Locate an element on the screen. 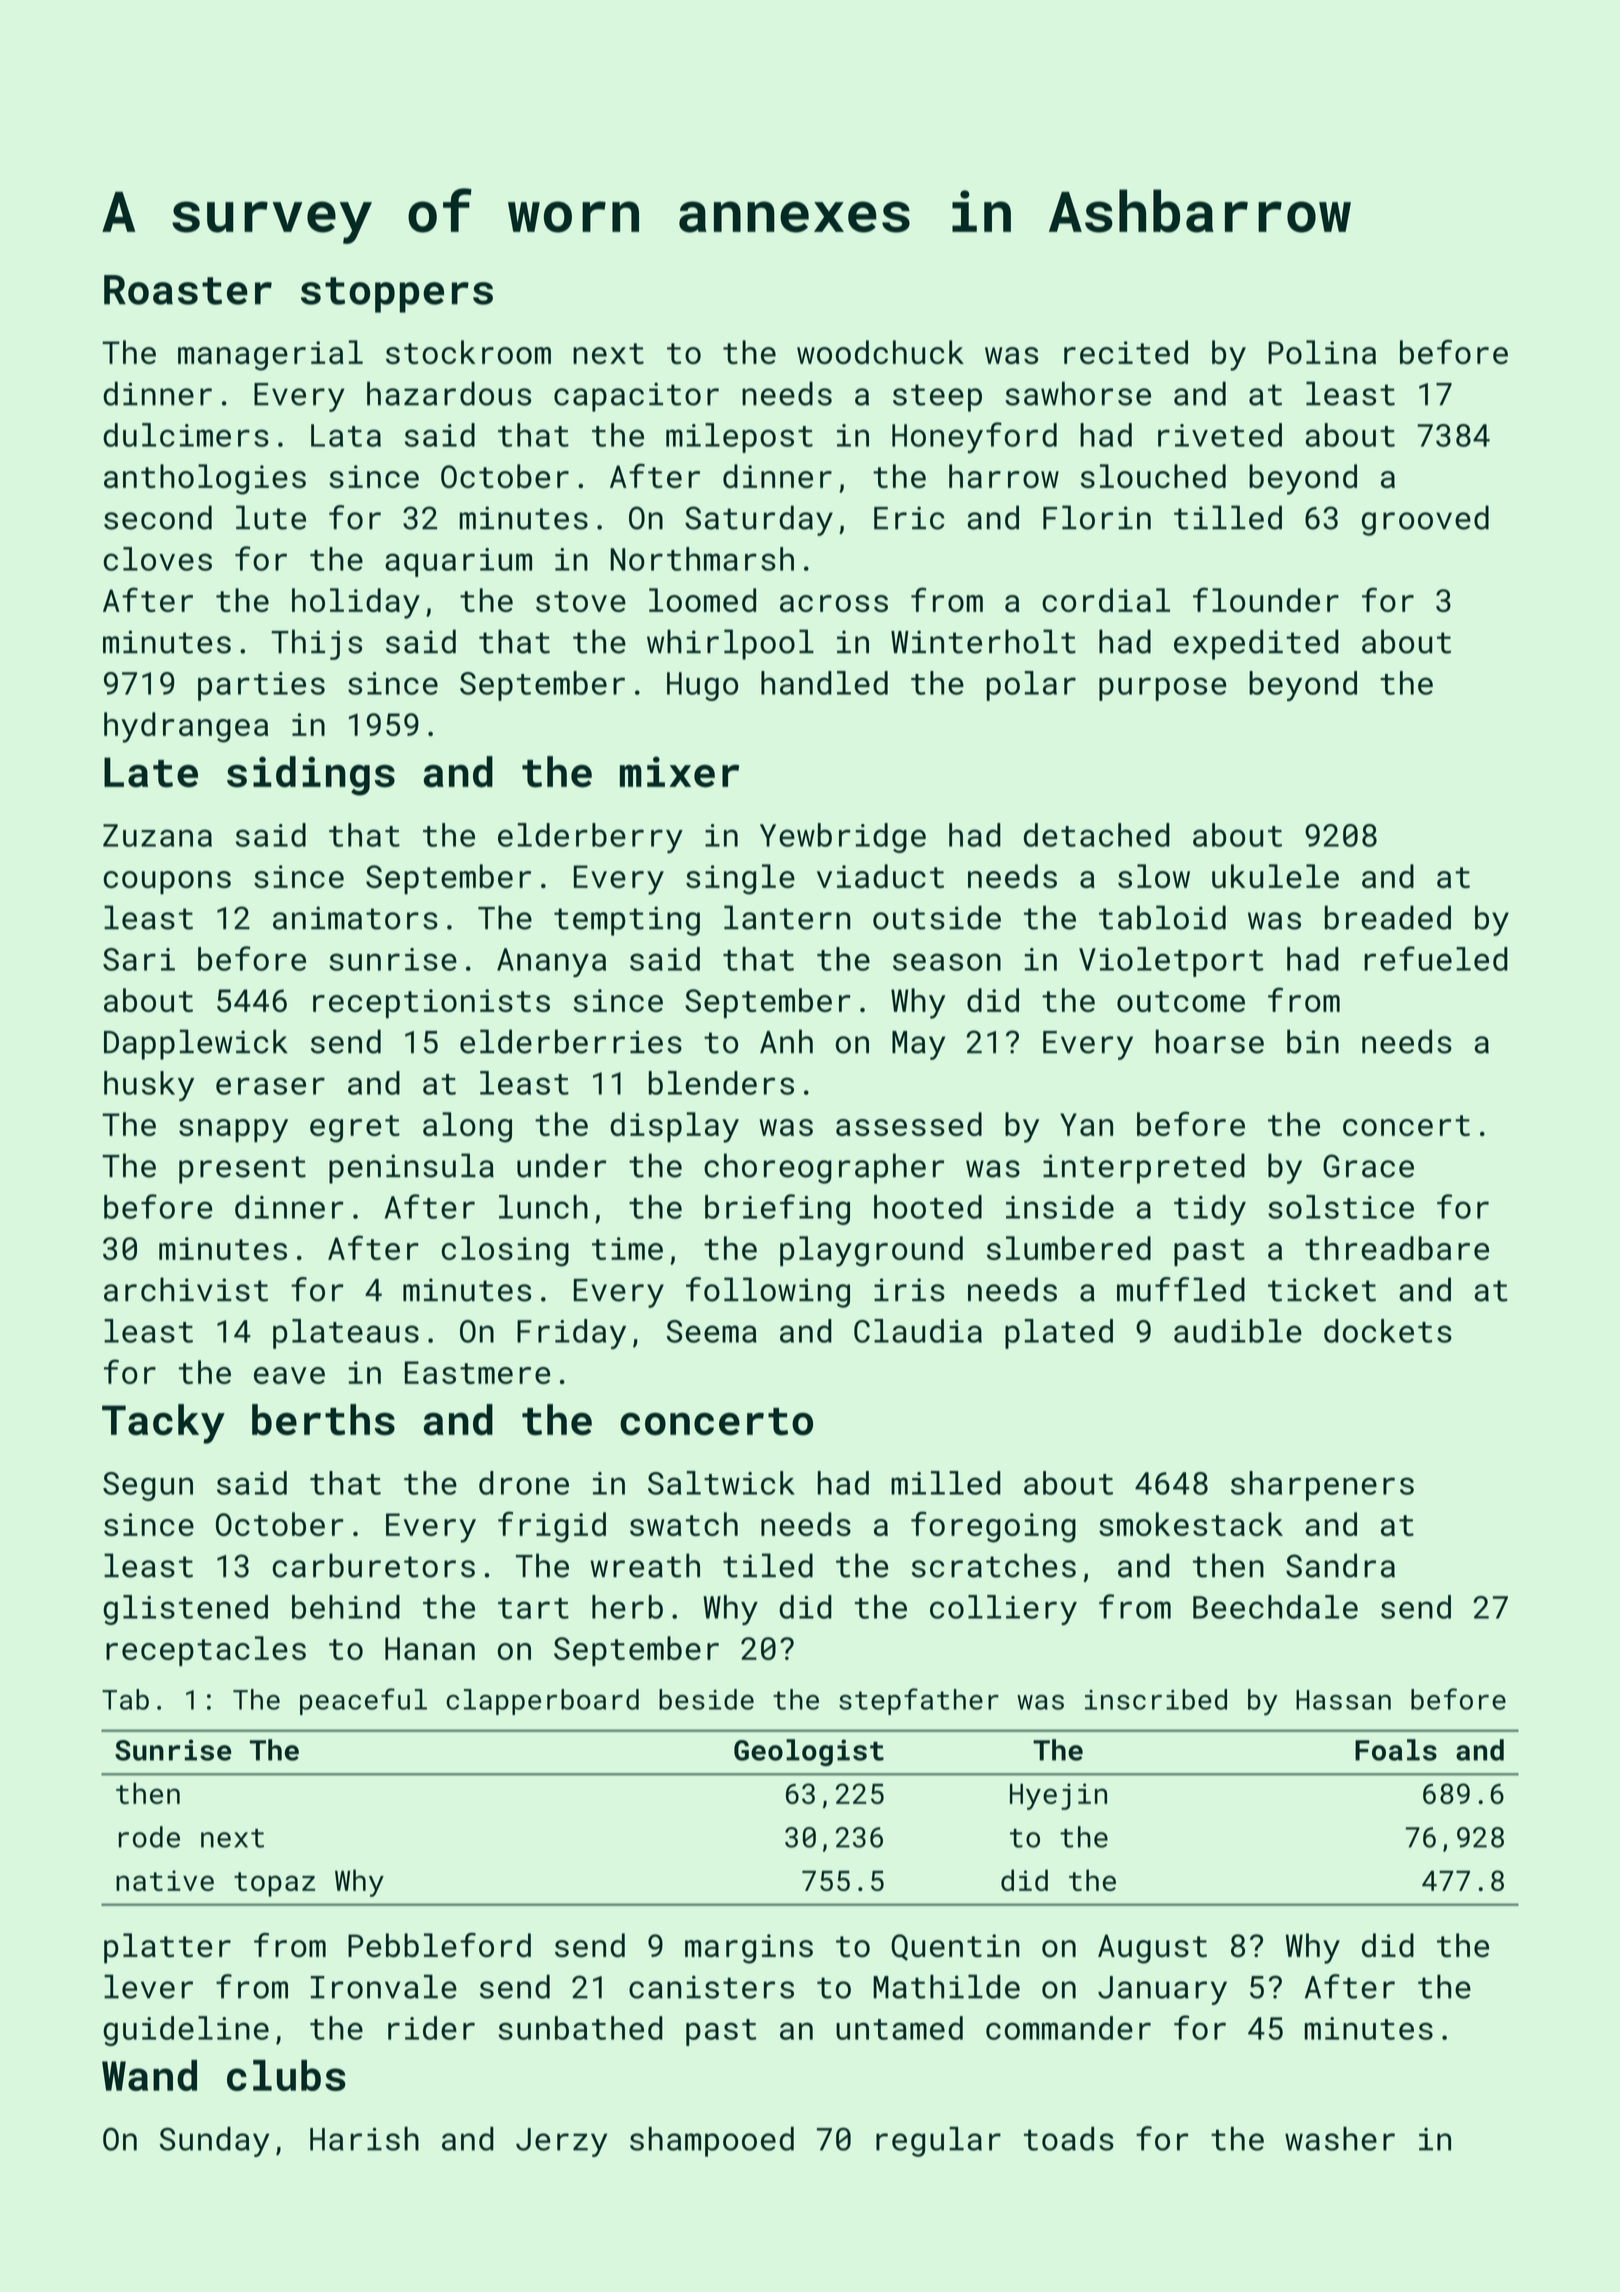  Sunday is located at coordinates (214, 2142).
